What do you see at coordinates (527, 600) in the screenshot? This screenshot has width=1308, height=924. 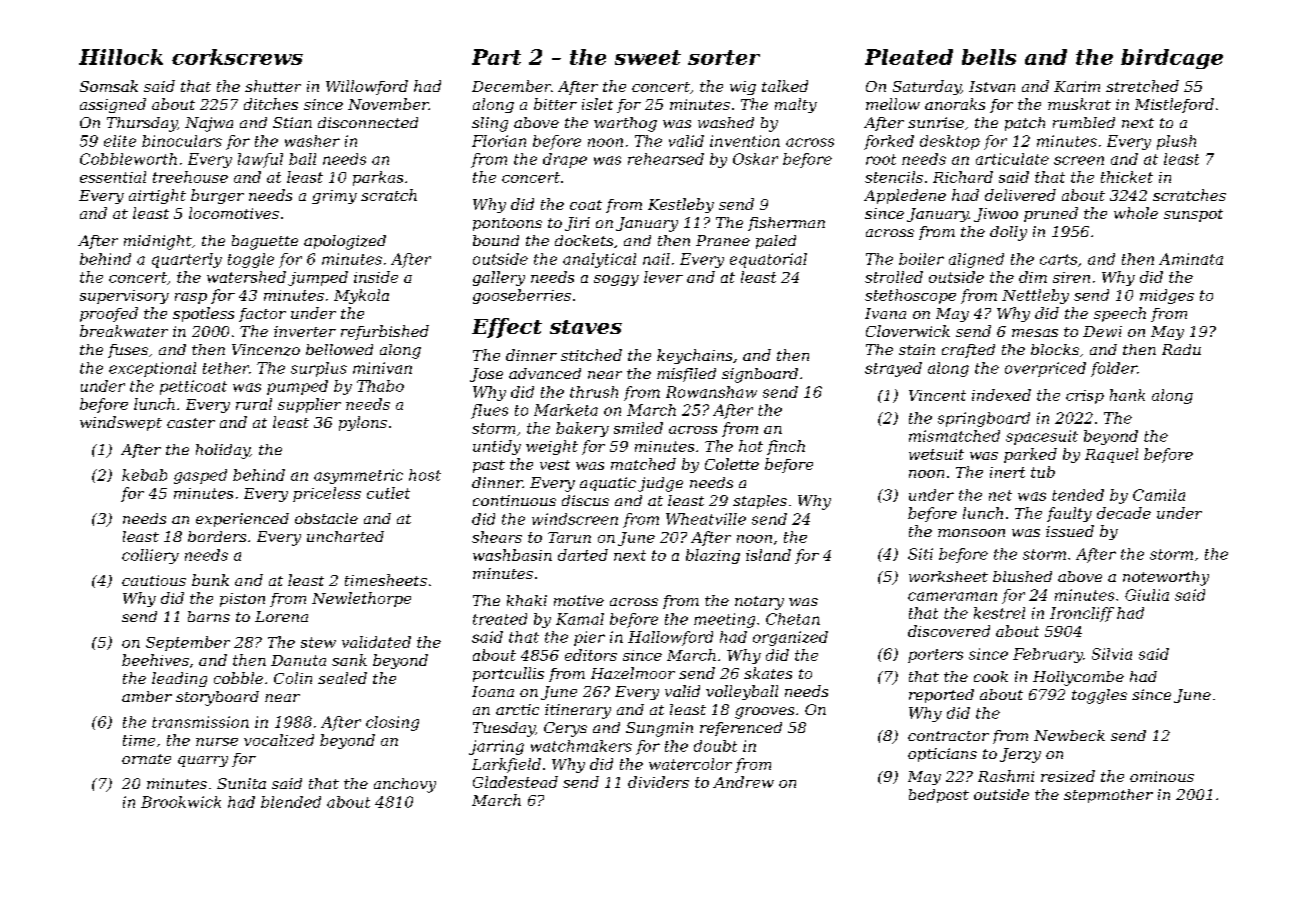 I see `khaki` at bounding box center [527, 600].
